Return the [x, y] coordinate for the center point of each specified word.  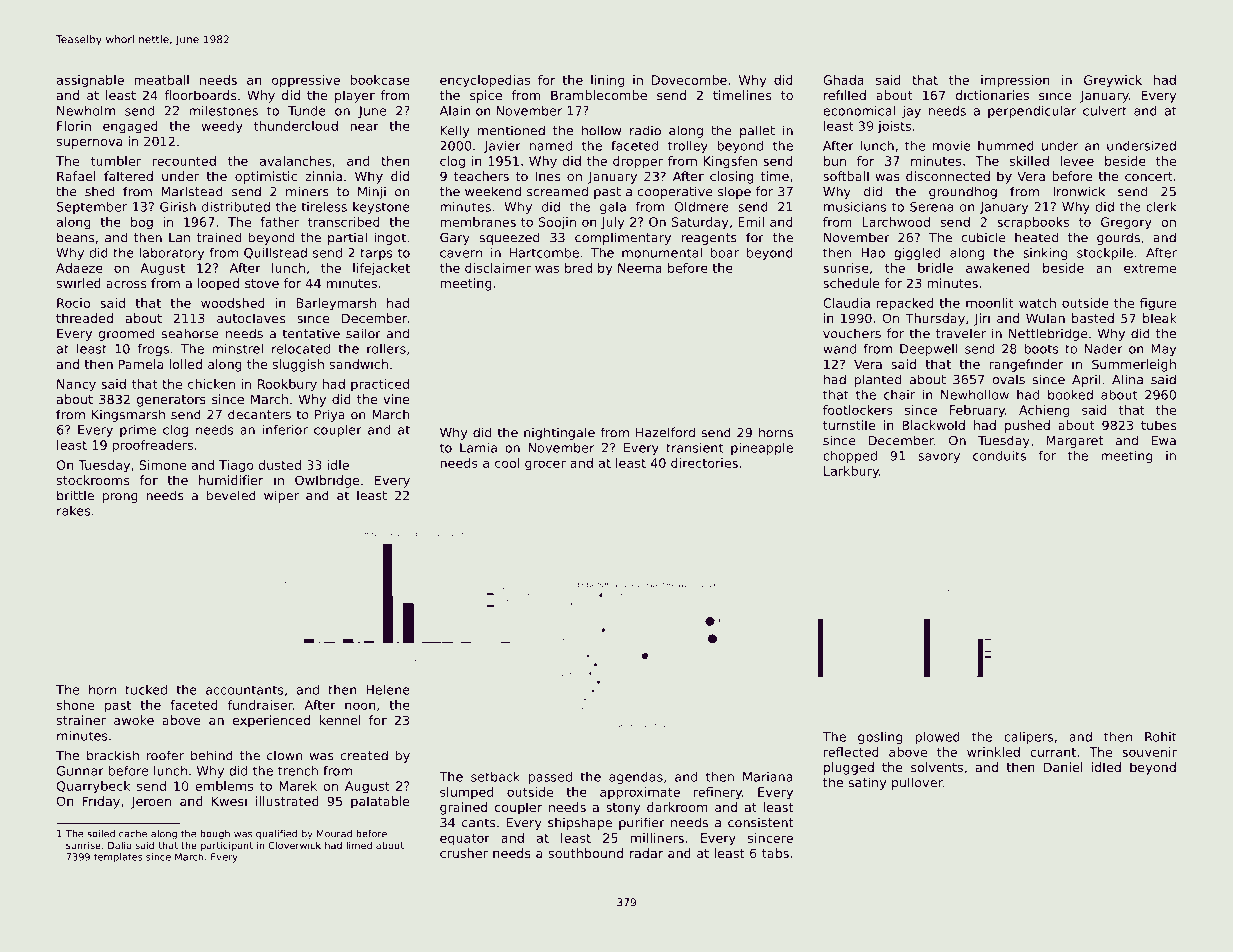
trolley [688, 147]
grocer [545, 465]
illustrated [287, 801]
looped [218, 284]
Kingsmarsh [128, 415]
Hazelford [665, 432]
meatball [161, 80]
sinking [1045, 254]
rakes [74, 511]
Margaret [1075, 442]
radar [646, 853]
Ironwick [1079, 191]
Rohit [1160, 737]
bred [578, 268]
